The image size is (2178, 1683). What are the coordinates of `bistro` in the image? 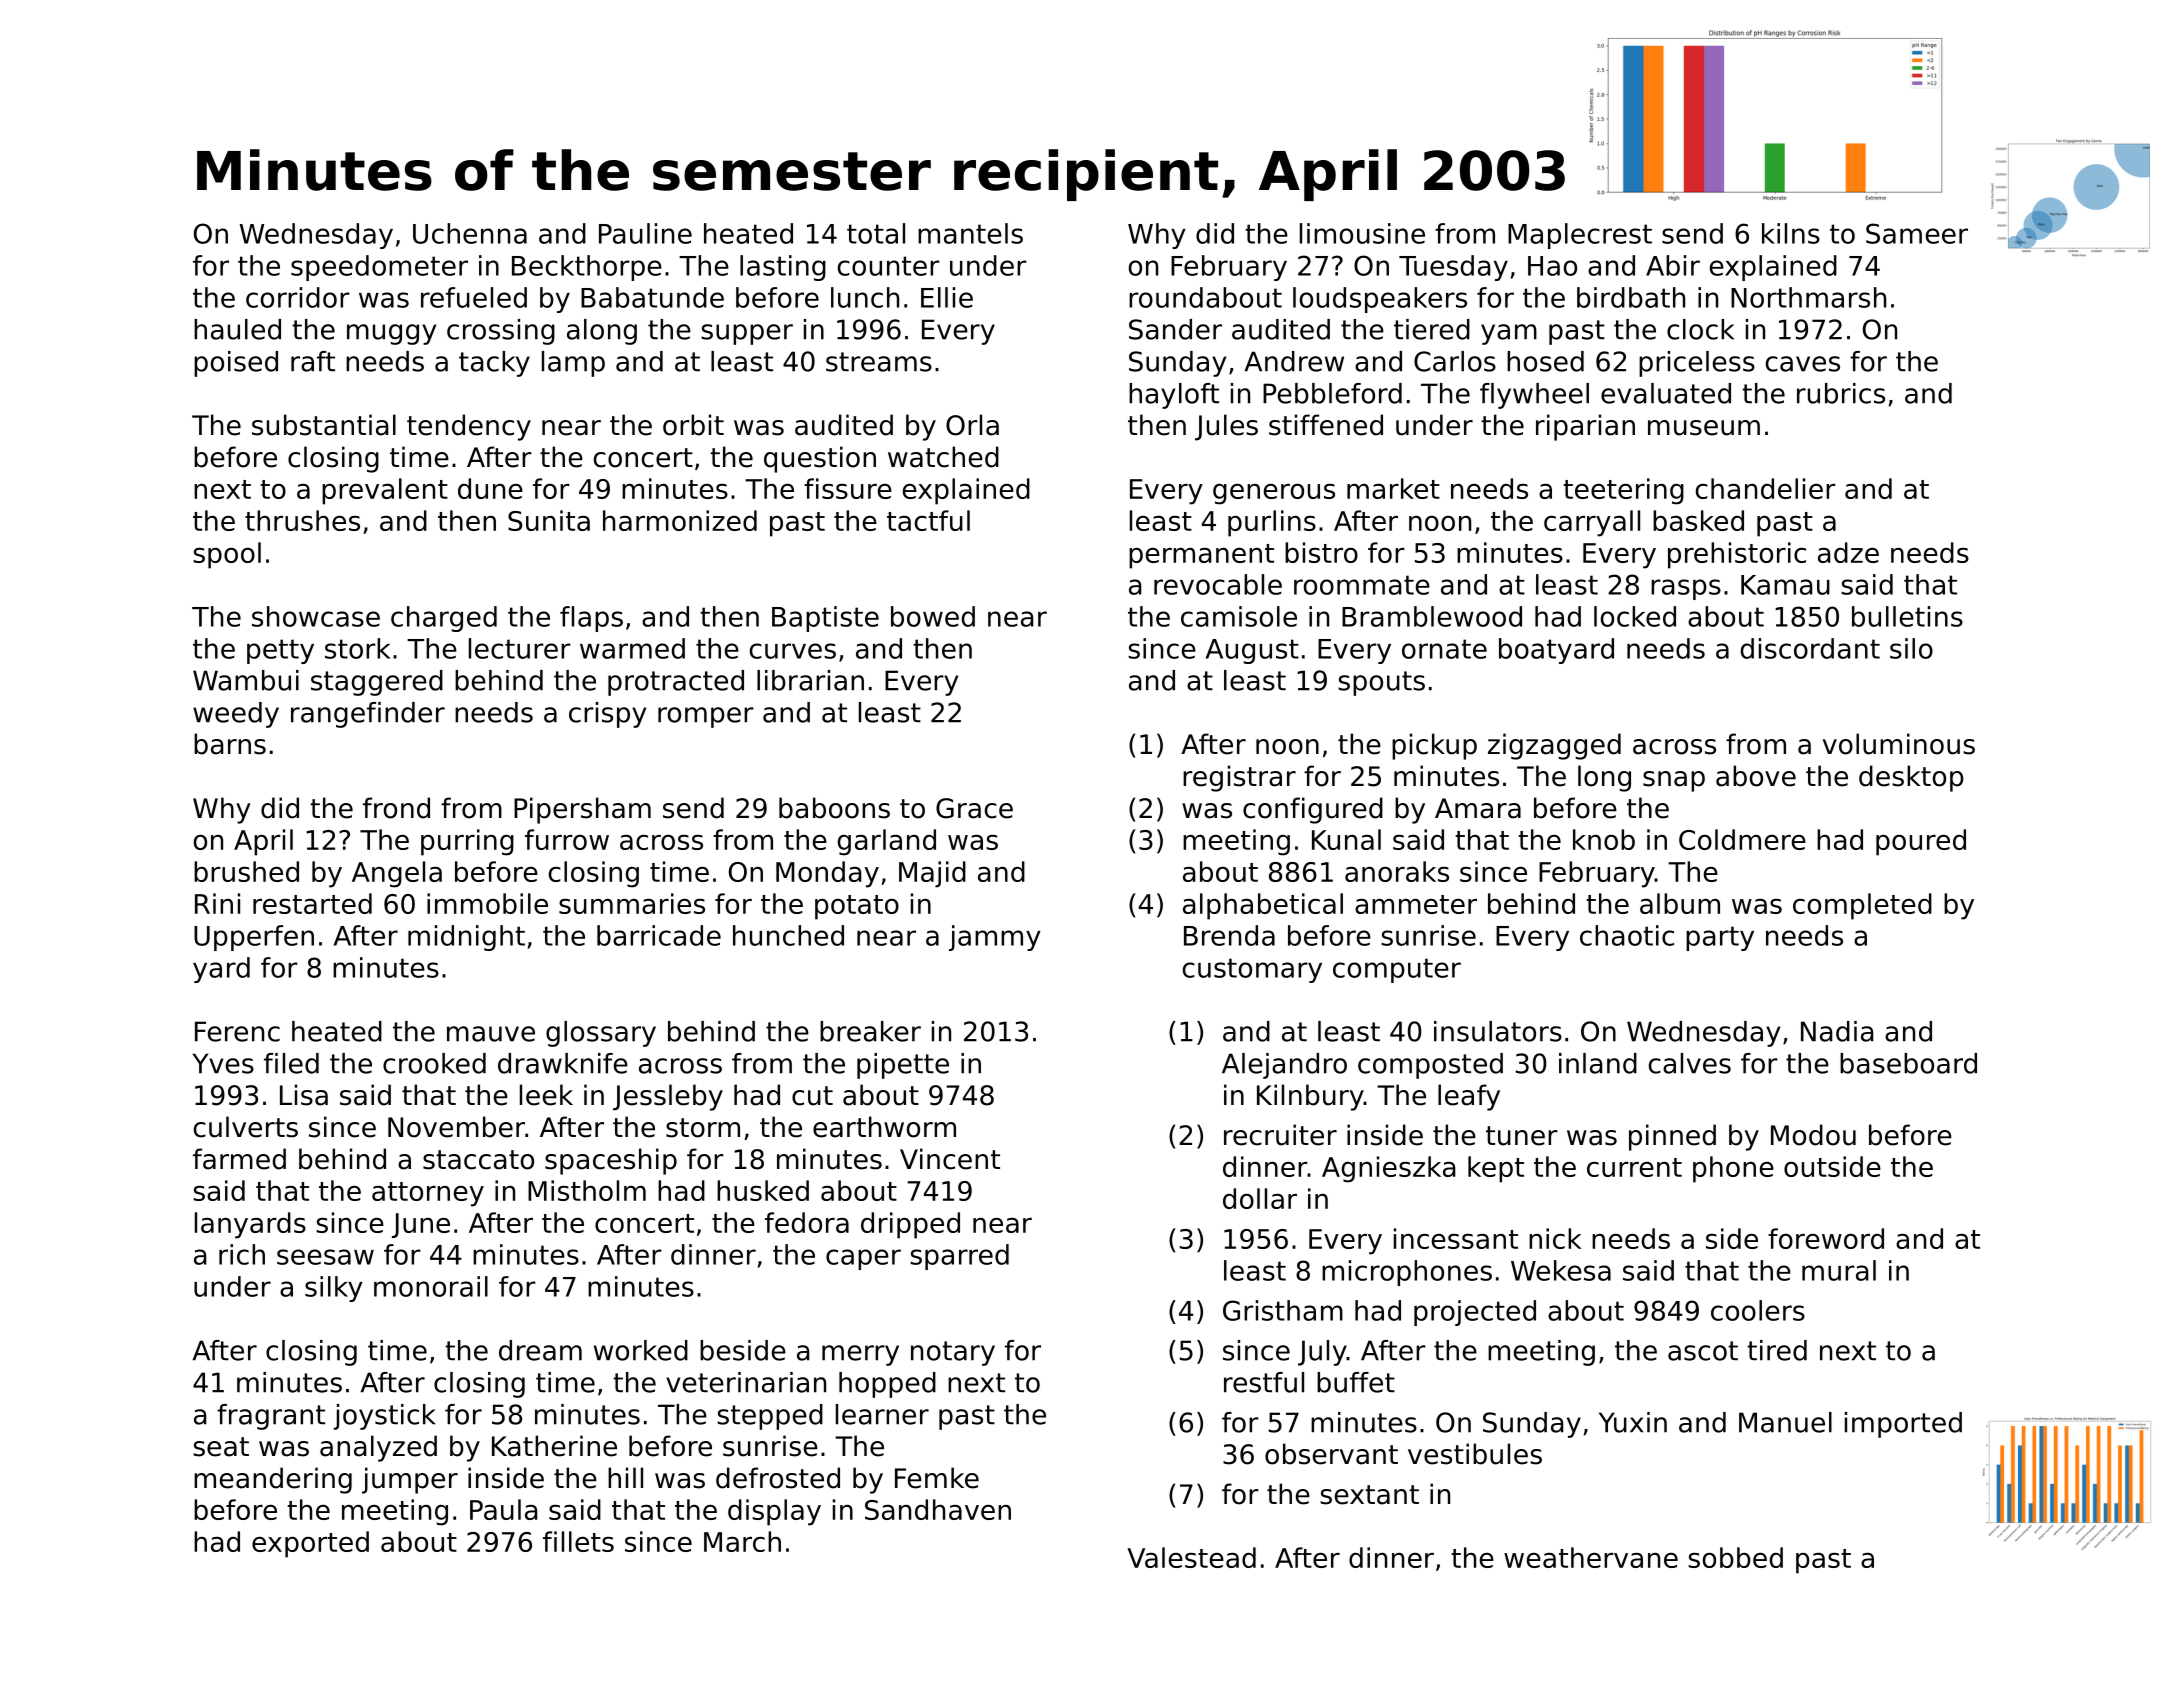 It's located at (1321, 552).
